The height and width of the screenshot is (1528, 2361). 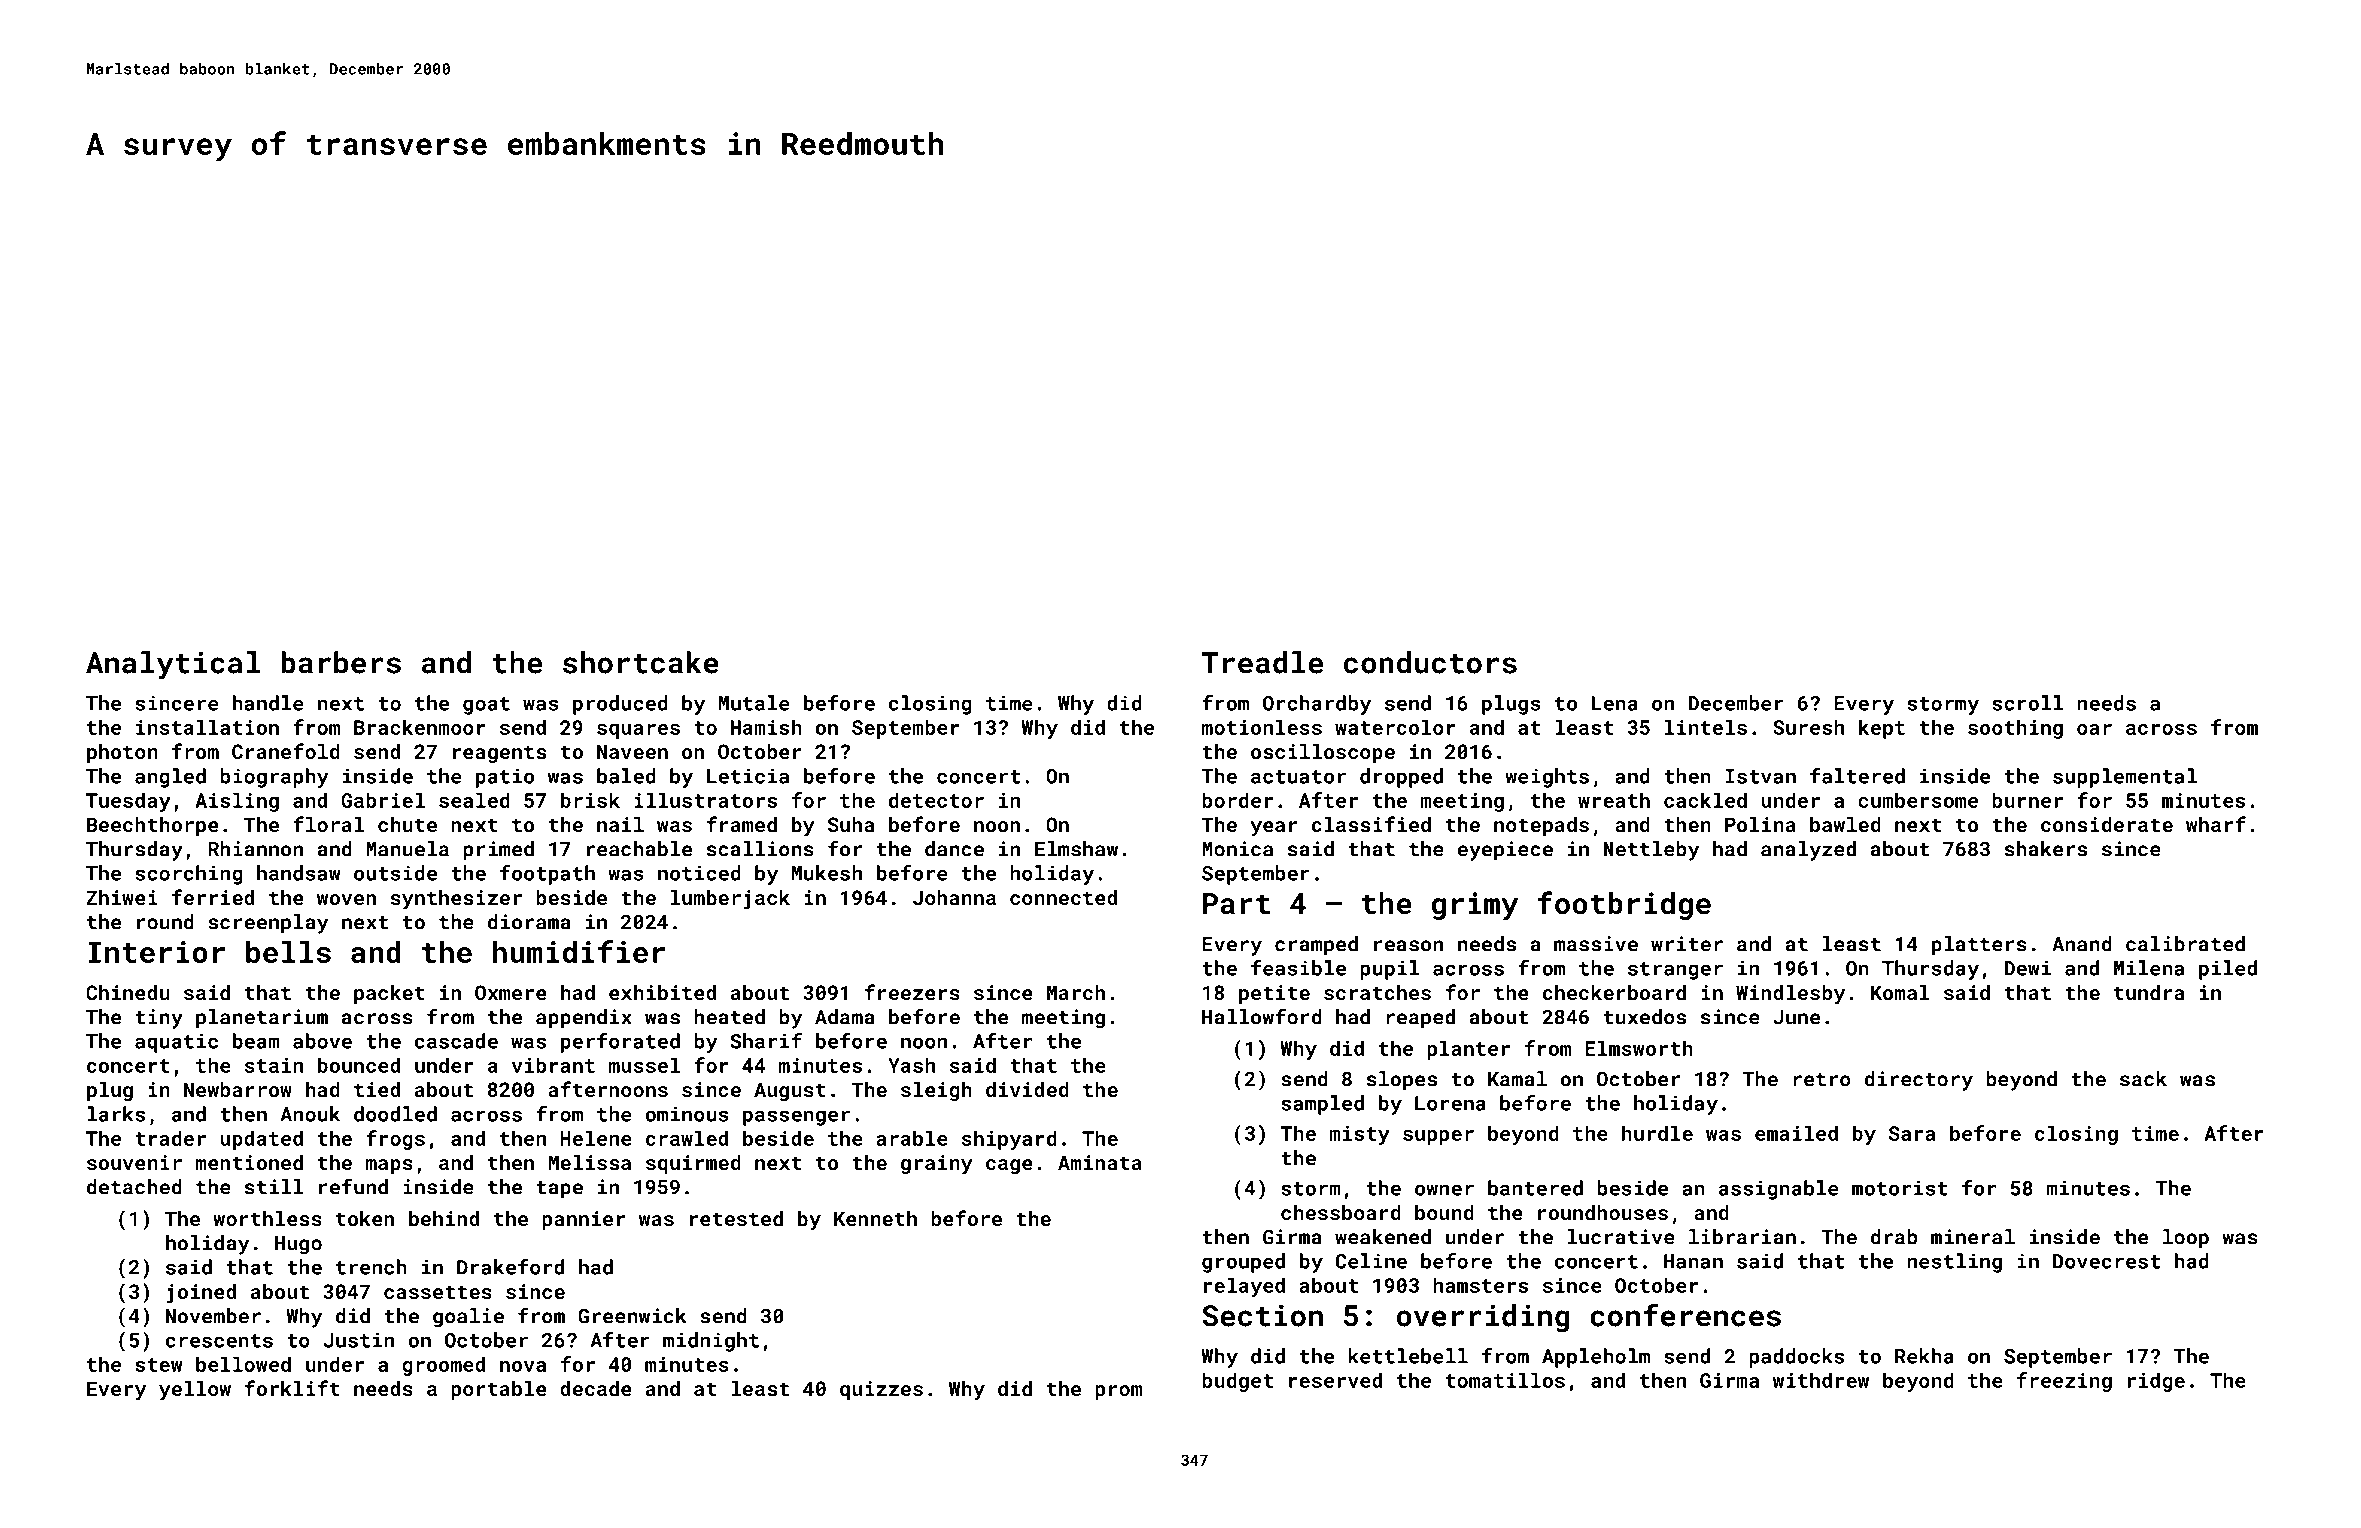 What do you see at coordinates (195, 1391) in the screenshot?
I see `yellow` at bounding box center [195, 1391].
